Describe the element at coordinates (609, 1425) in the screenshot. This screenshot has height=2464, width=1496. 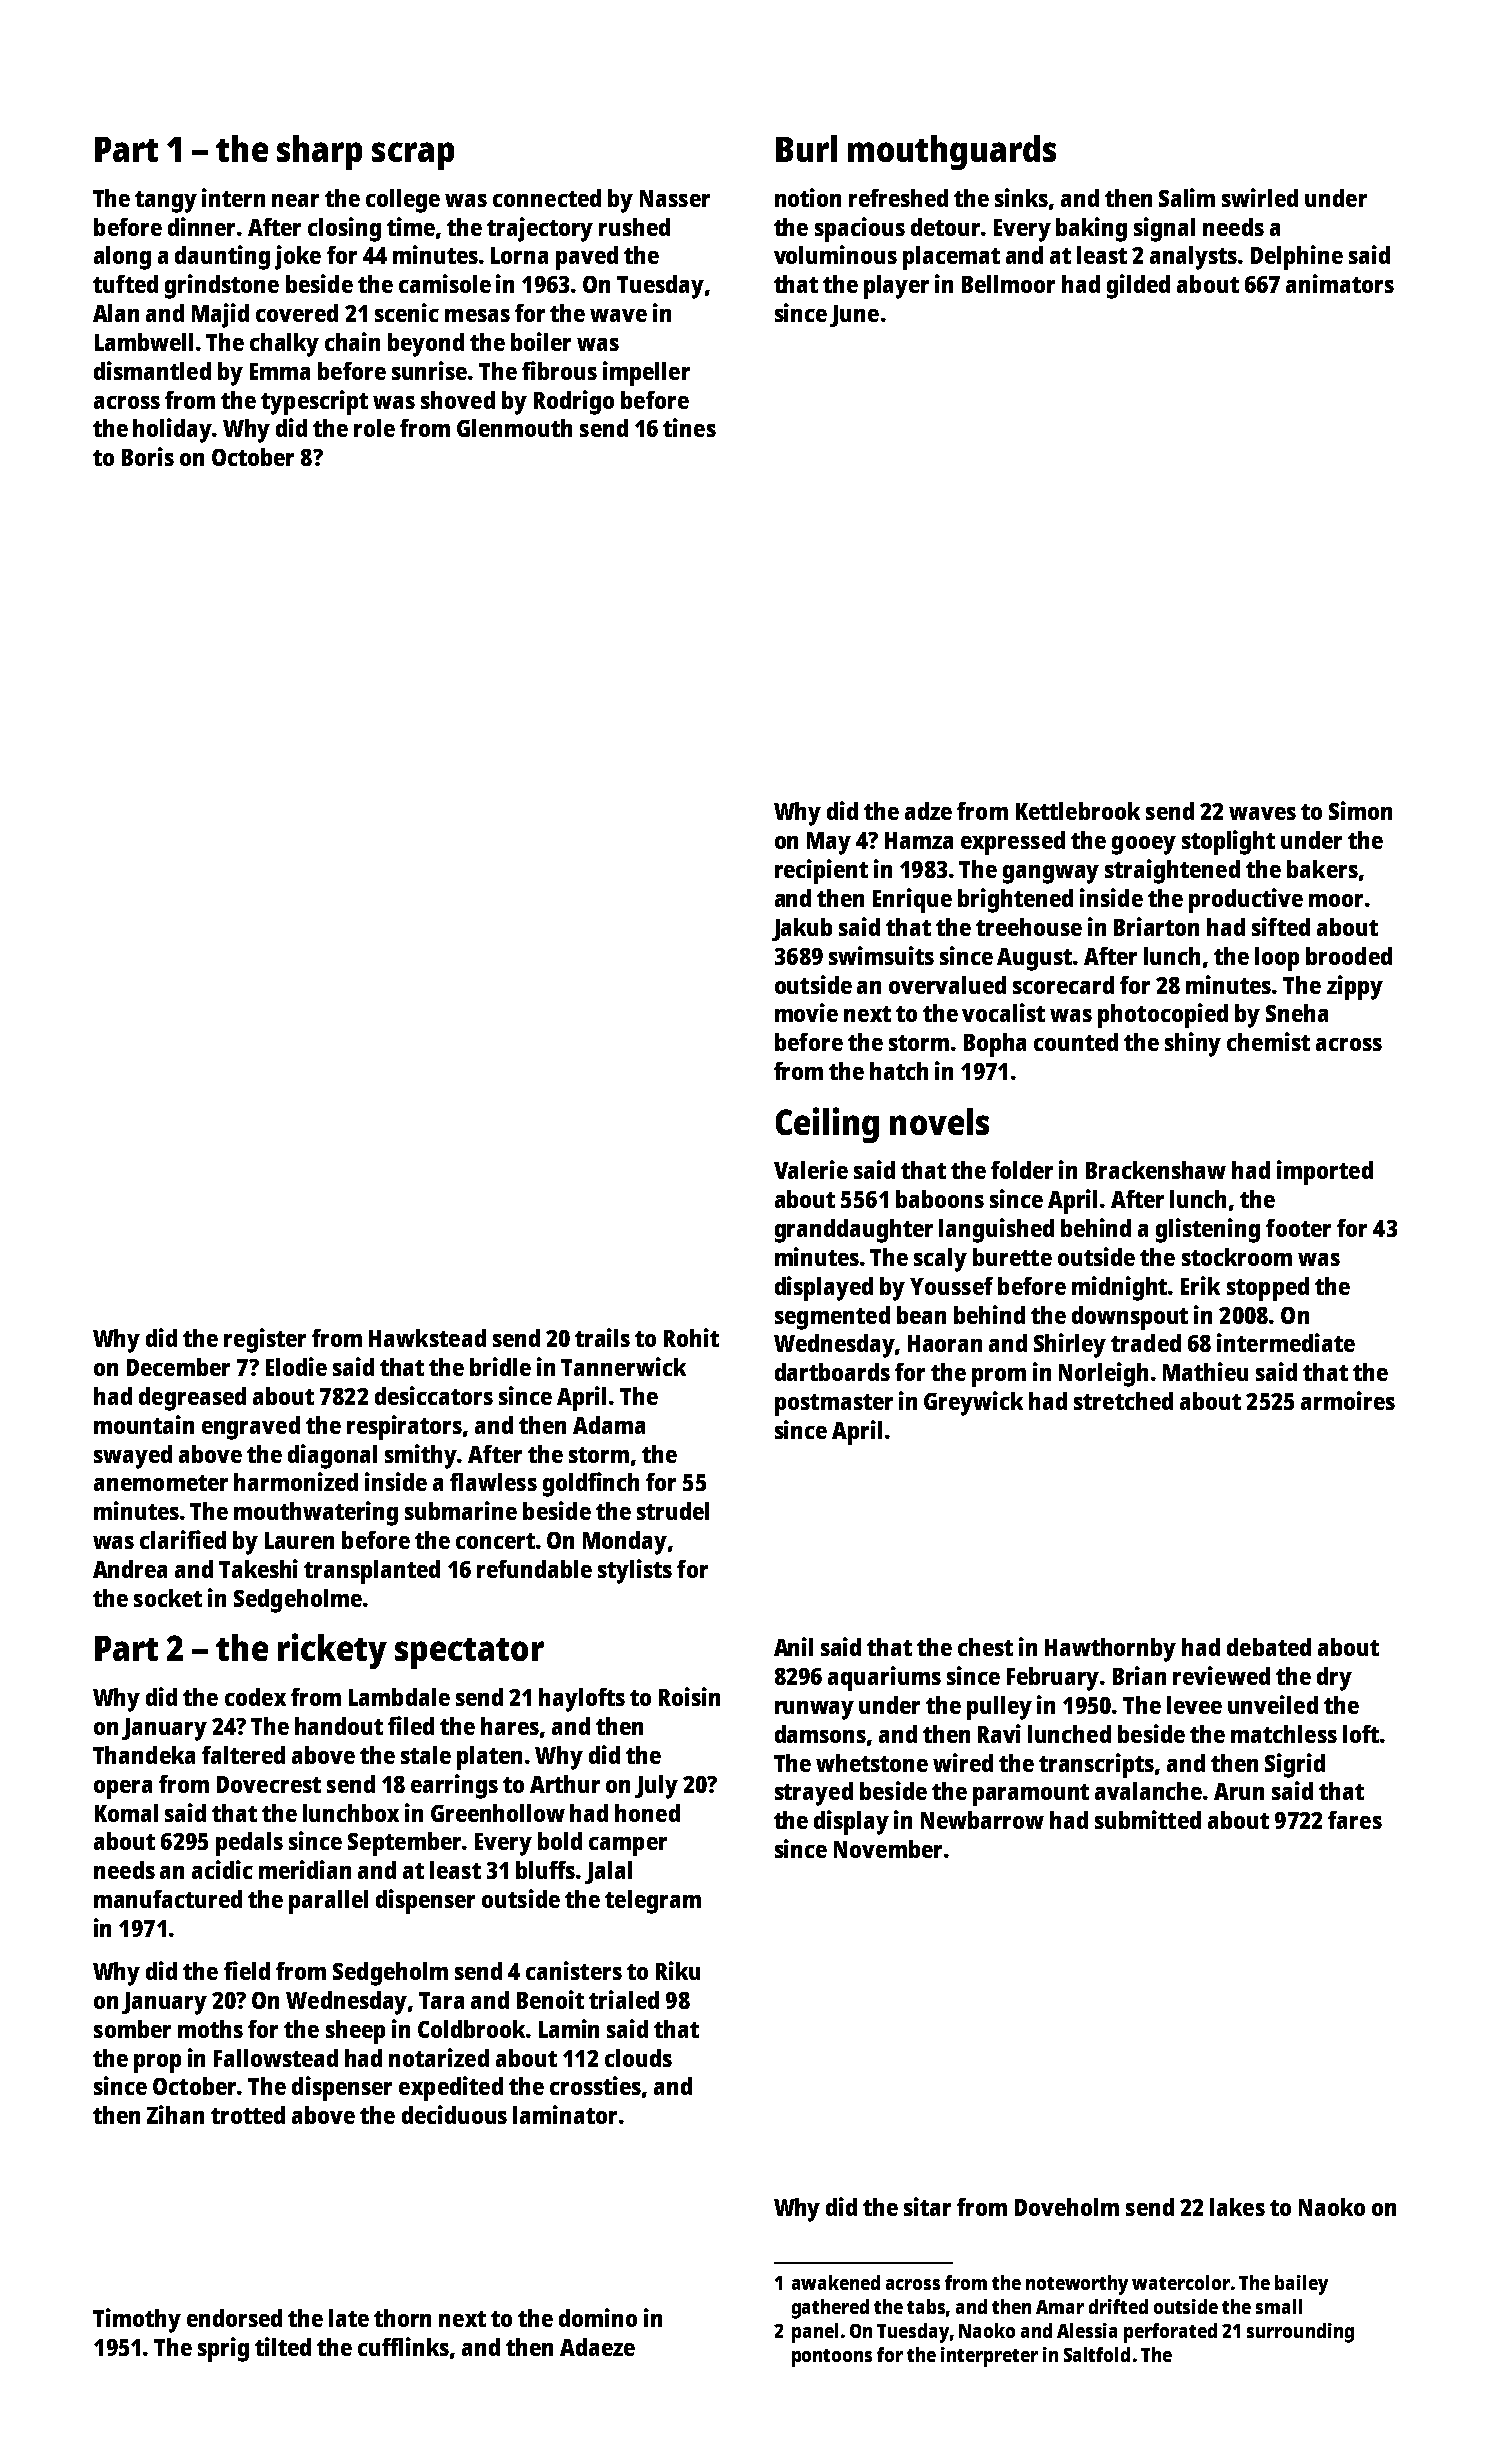
I see `Adama` at that location.
